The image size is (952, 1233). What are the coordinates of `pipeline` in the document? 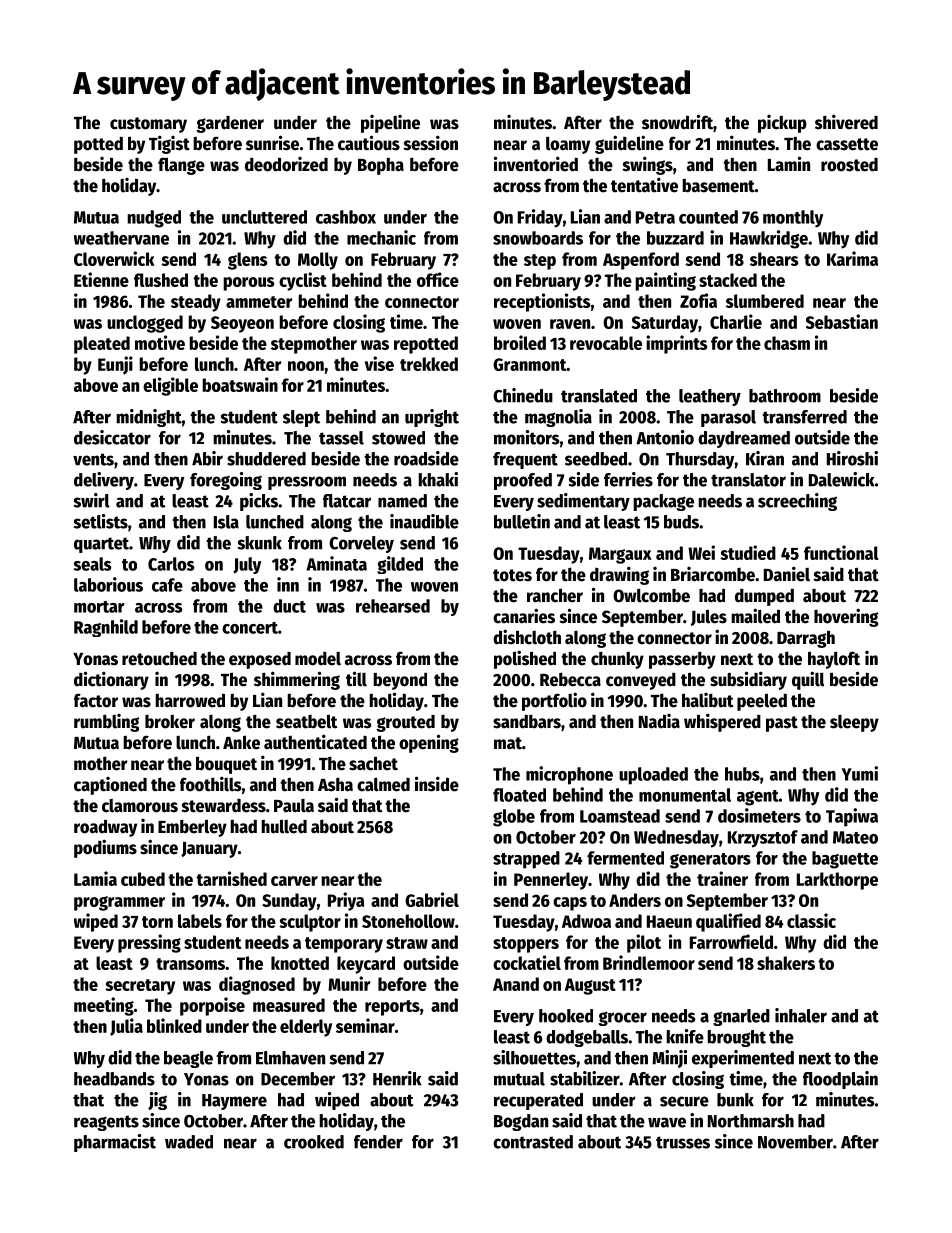 It's located at (390, 124).
